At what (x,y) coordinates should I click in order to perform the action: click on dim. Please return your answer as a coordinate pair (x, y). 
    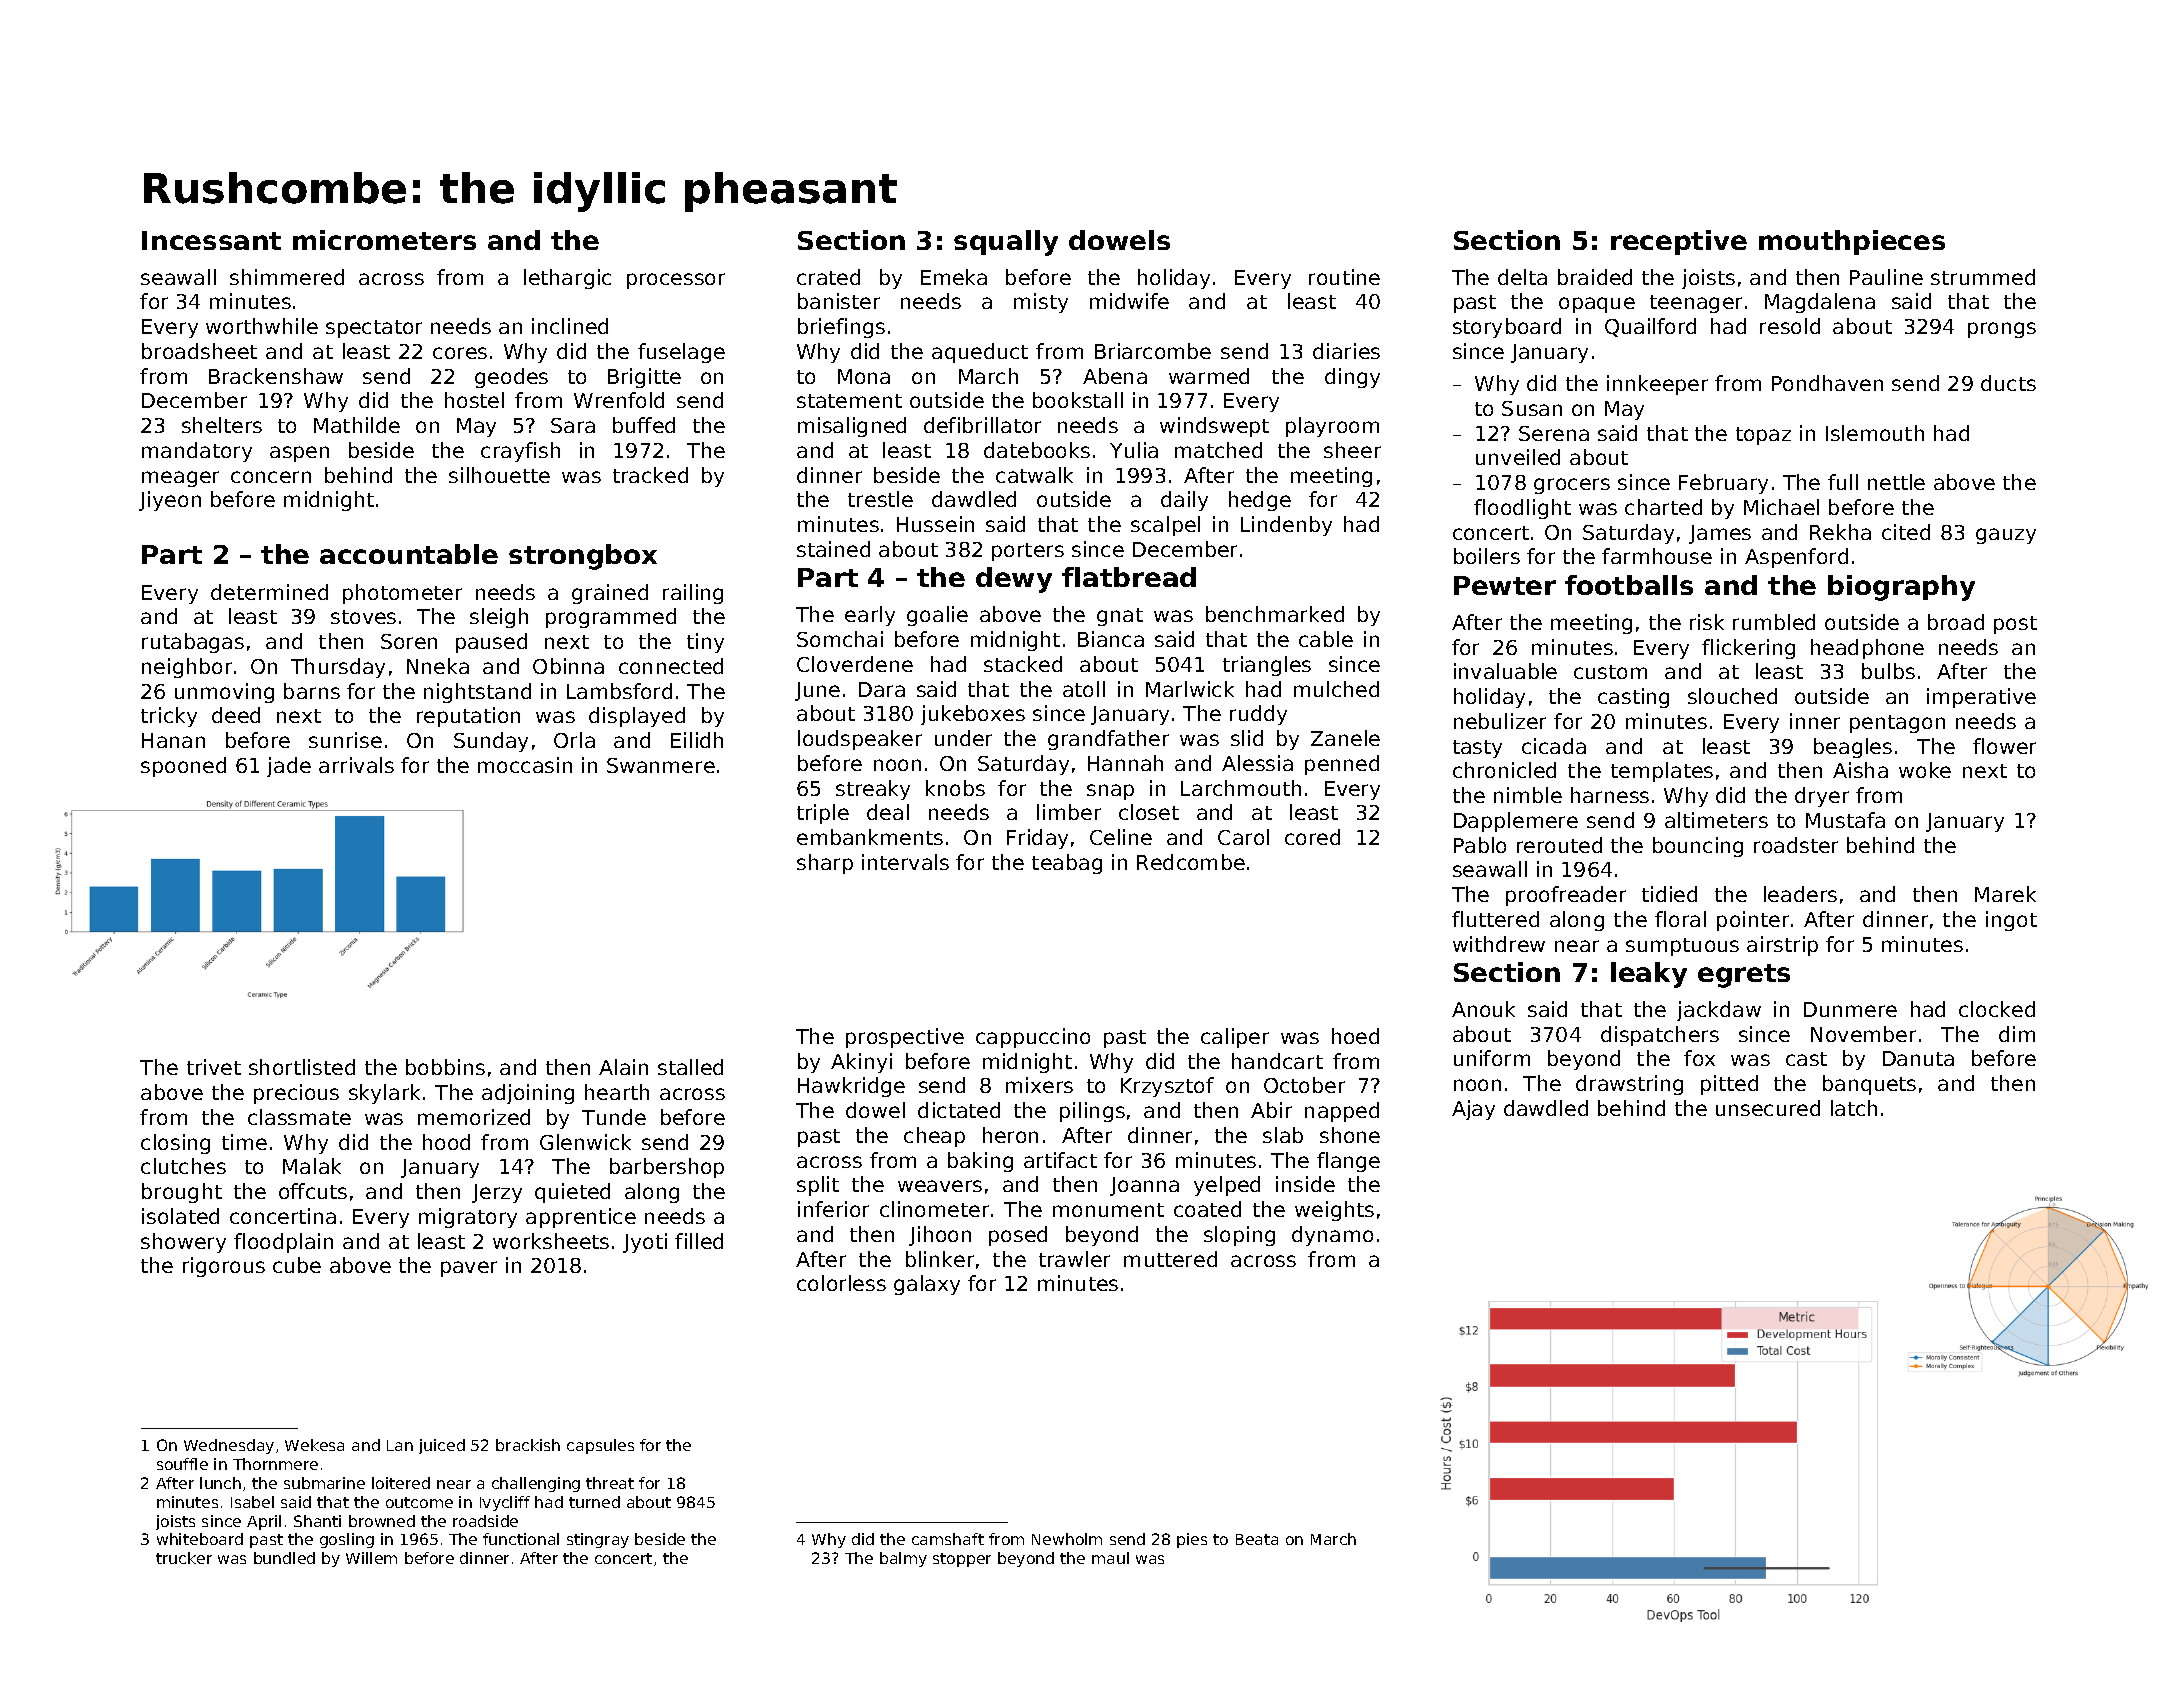
    Looking at the image, I should click on (2017, 1034).
